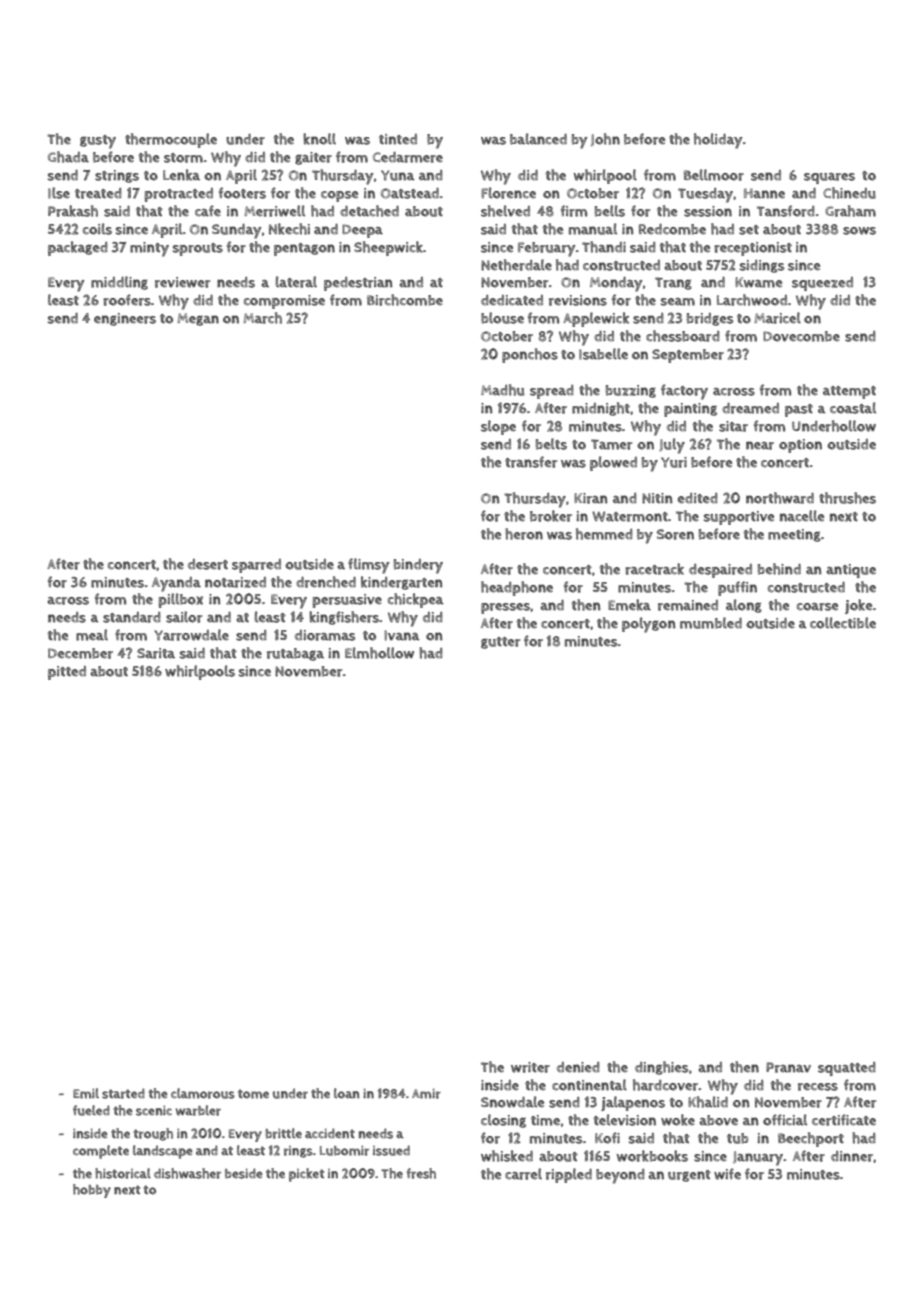 This document has height=1313, width=924. I want to click on gutter, so click(500, 643).
